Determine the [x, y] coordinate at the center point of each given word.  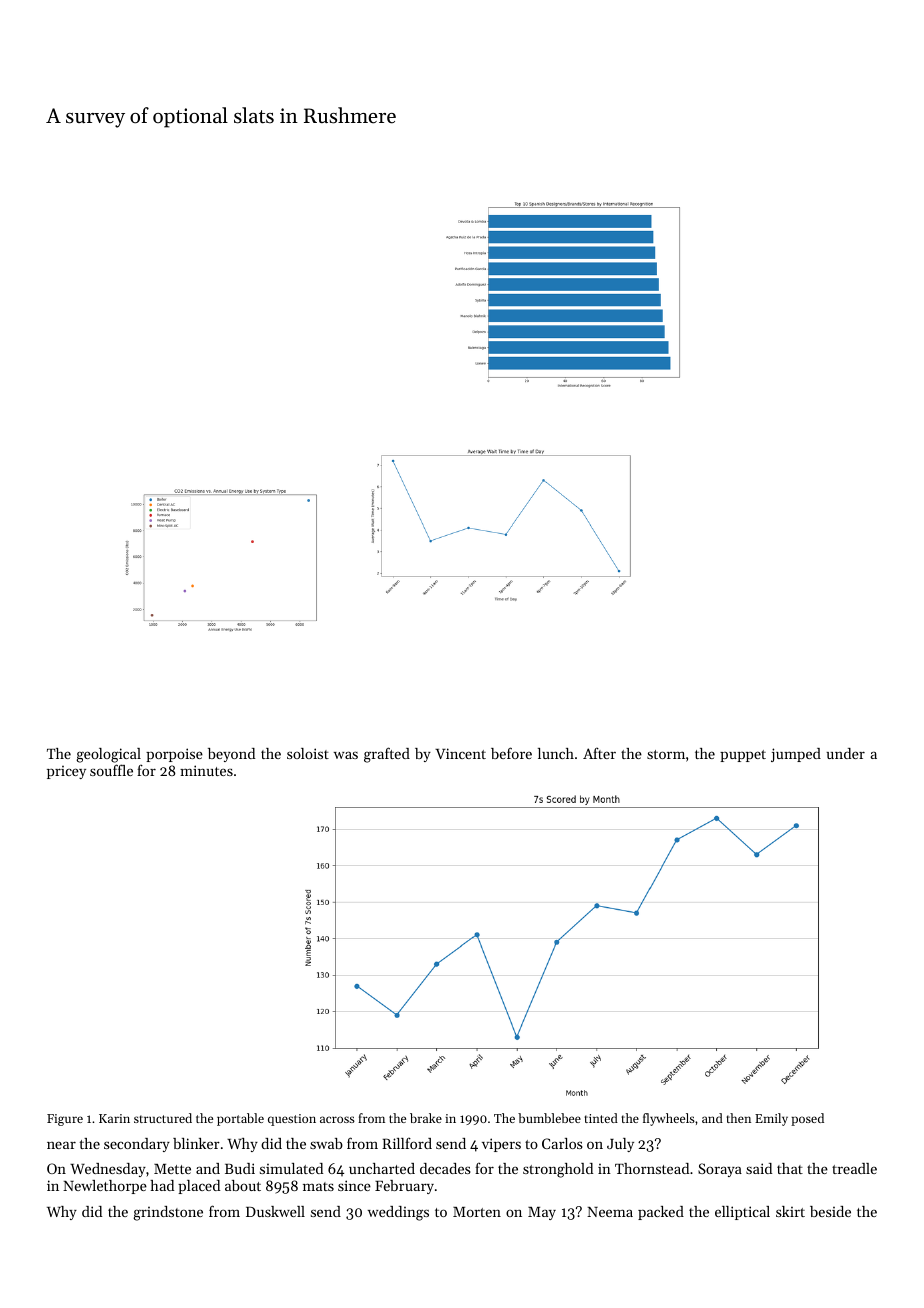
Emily [771, 1119]
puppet [743, 756]
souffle [111, 770]
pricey [66, 772]
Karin [114, 1118]
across [337, 1119]
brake [426, 1118]
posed [807, 1119]
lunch [556, 753]
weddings [398, 1213]
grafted [387, 755]
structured [163, 1118]
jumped [796, 755]
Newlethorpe [105, 1187]
